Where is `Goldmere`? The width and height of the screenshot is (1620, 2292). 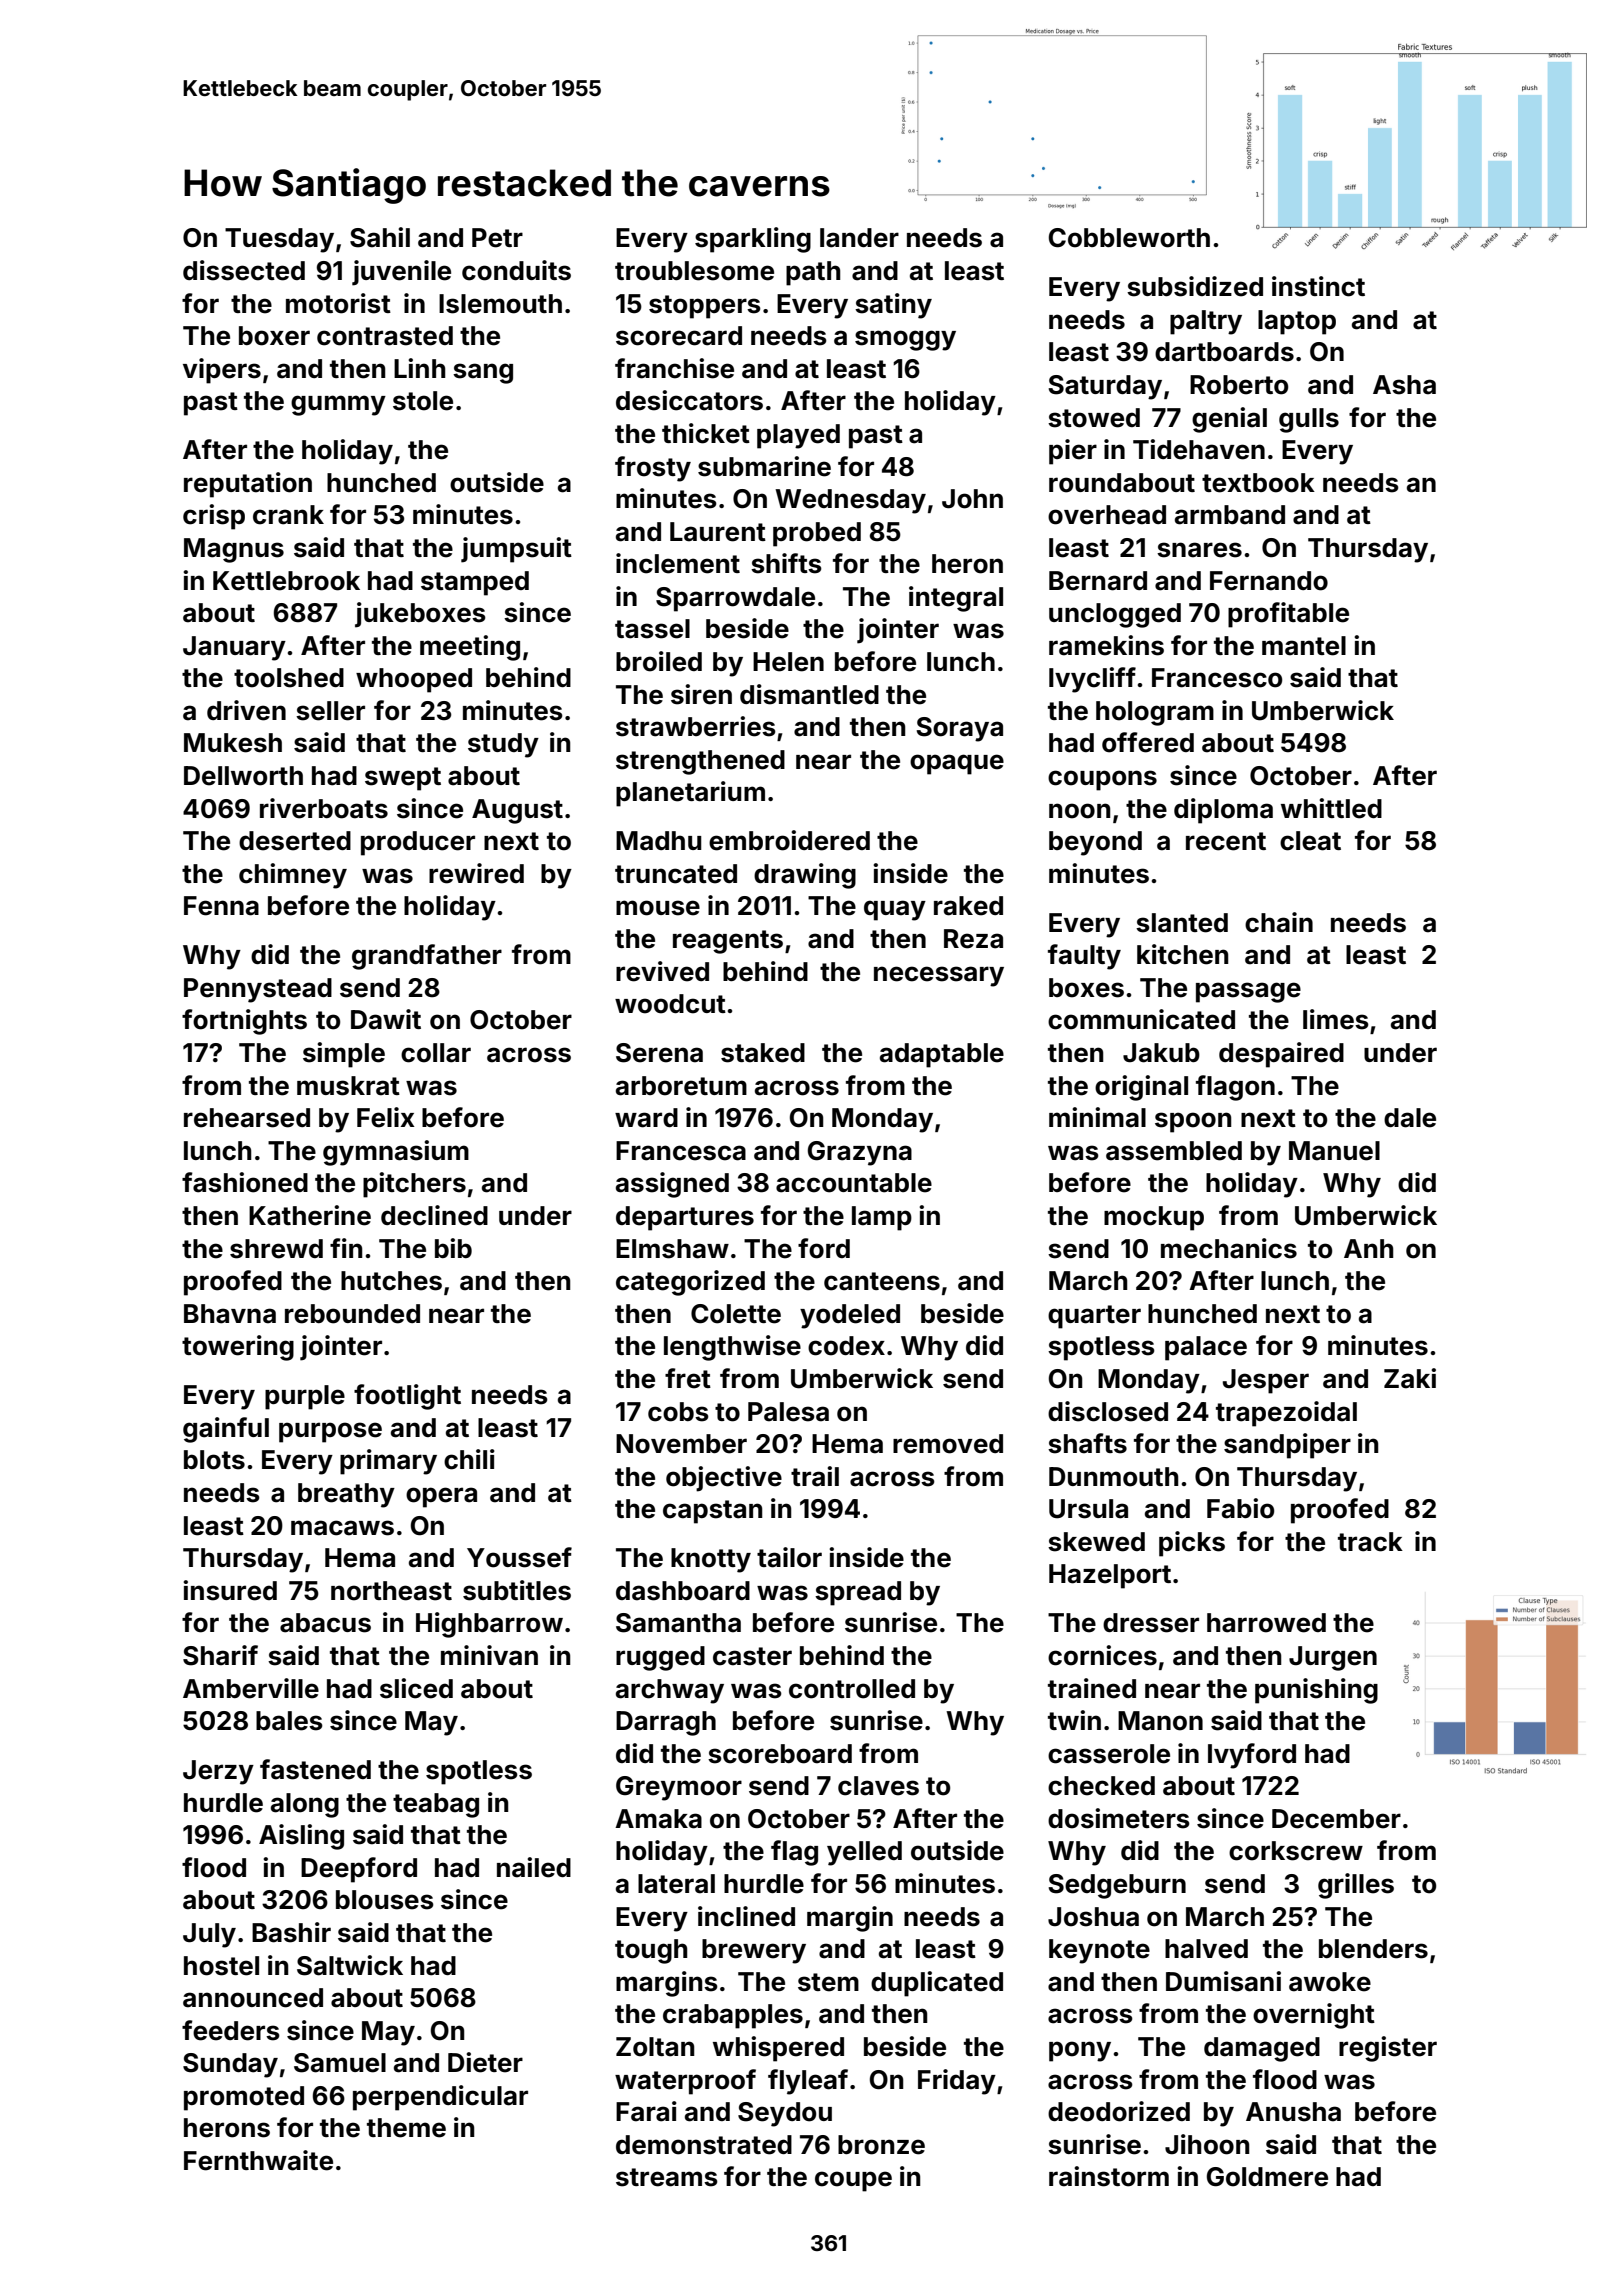 Goldmere is located at coordinates (1267, 2177).
